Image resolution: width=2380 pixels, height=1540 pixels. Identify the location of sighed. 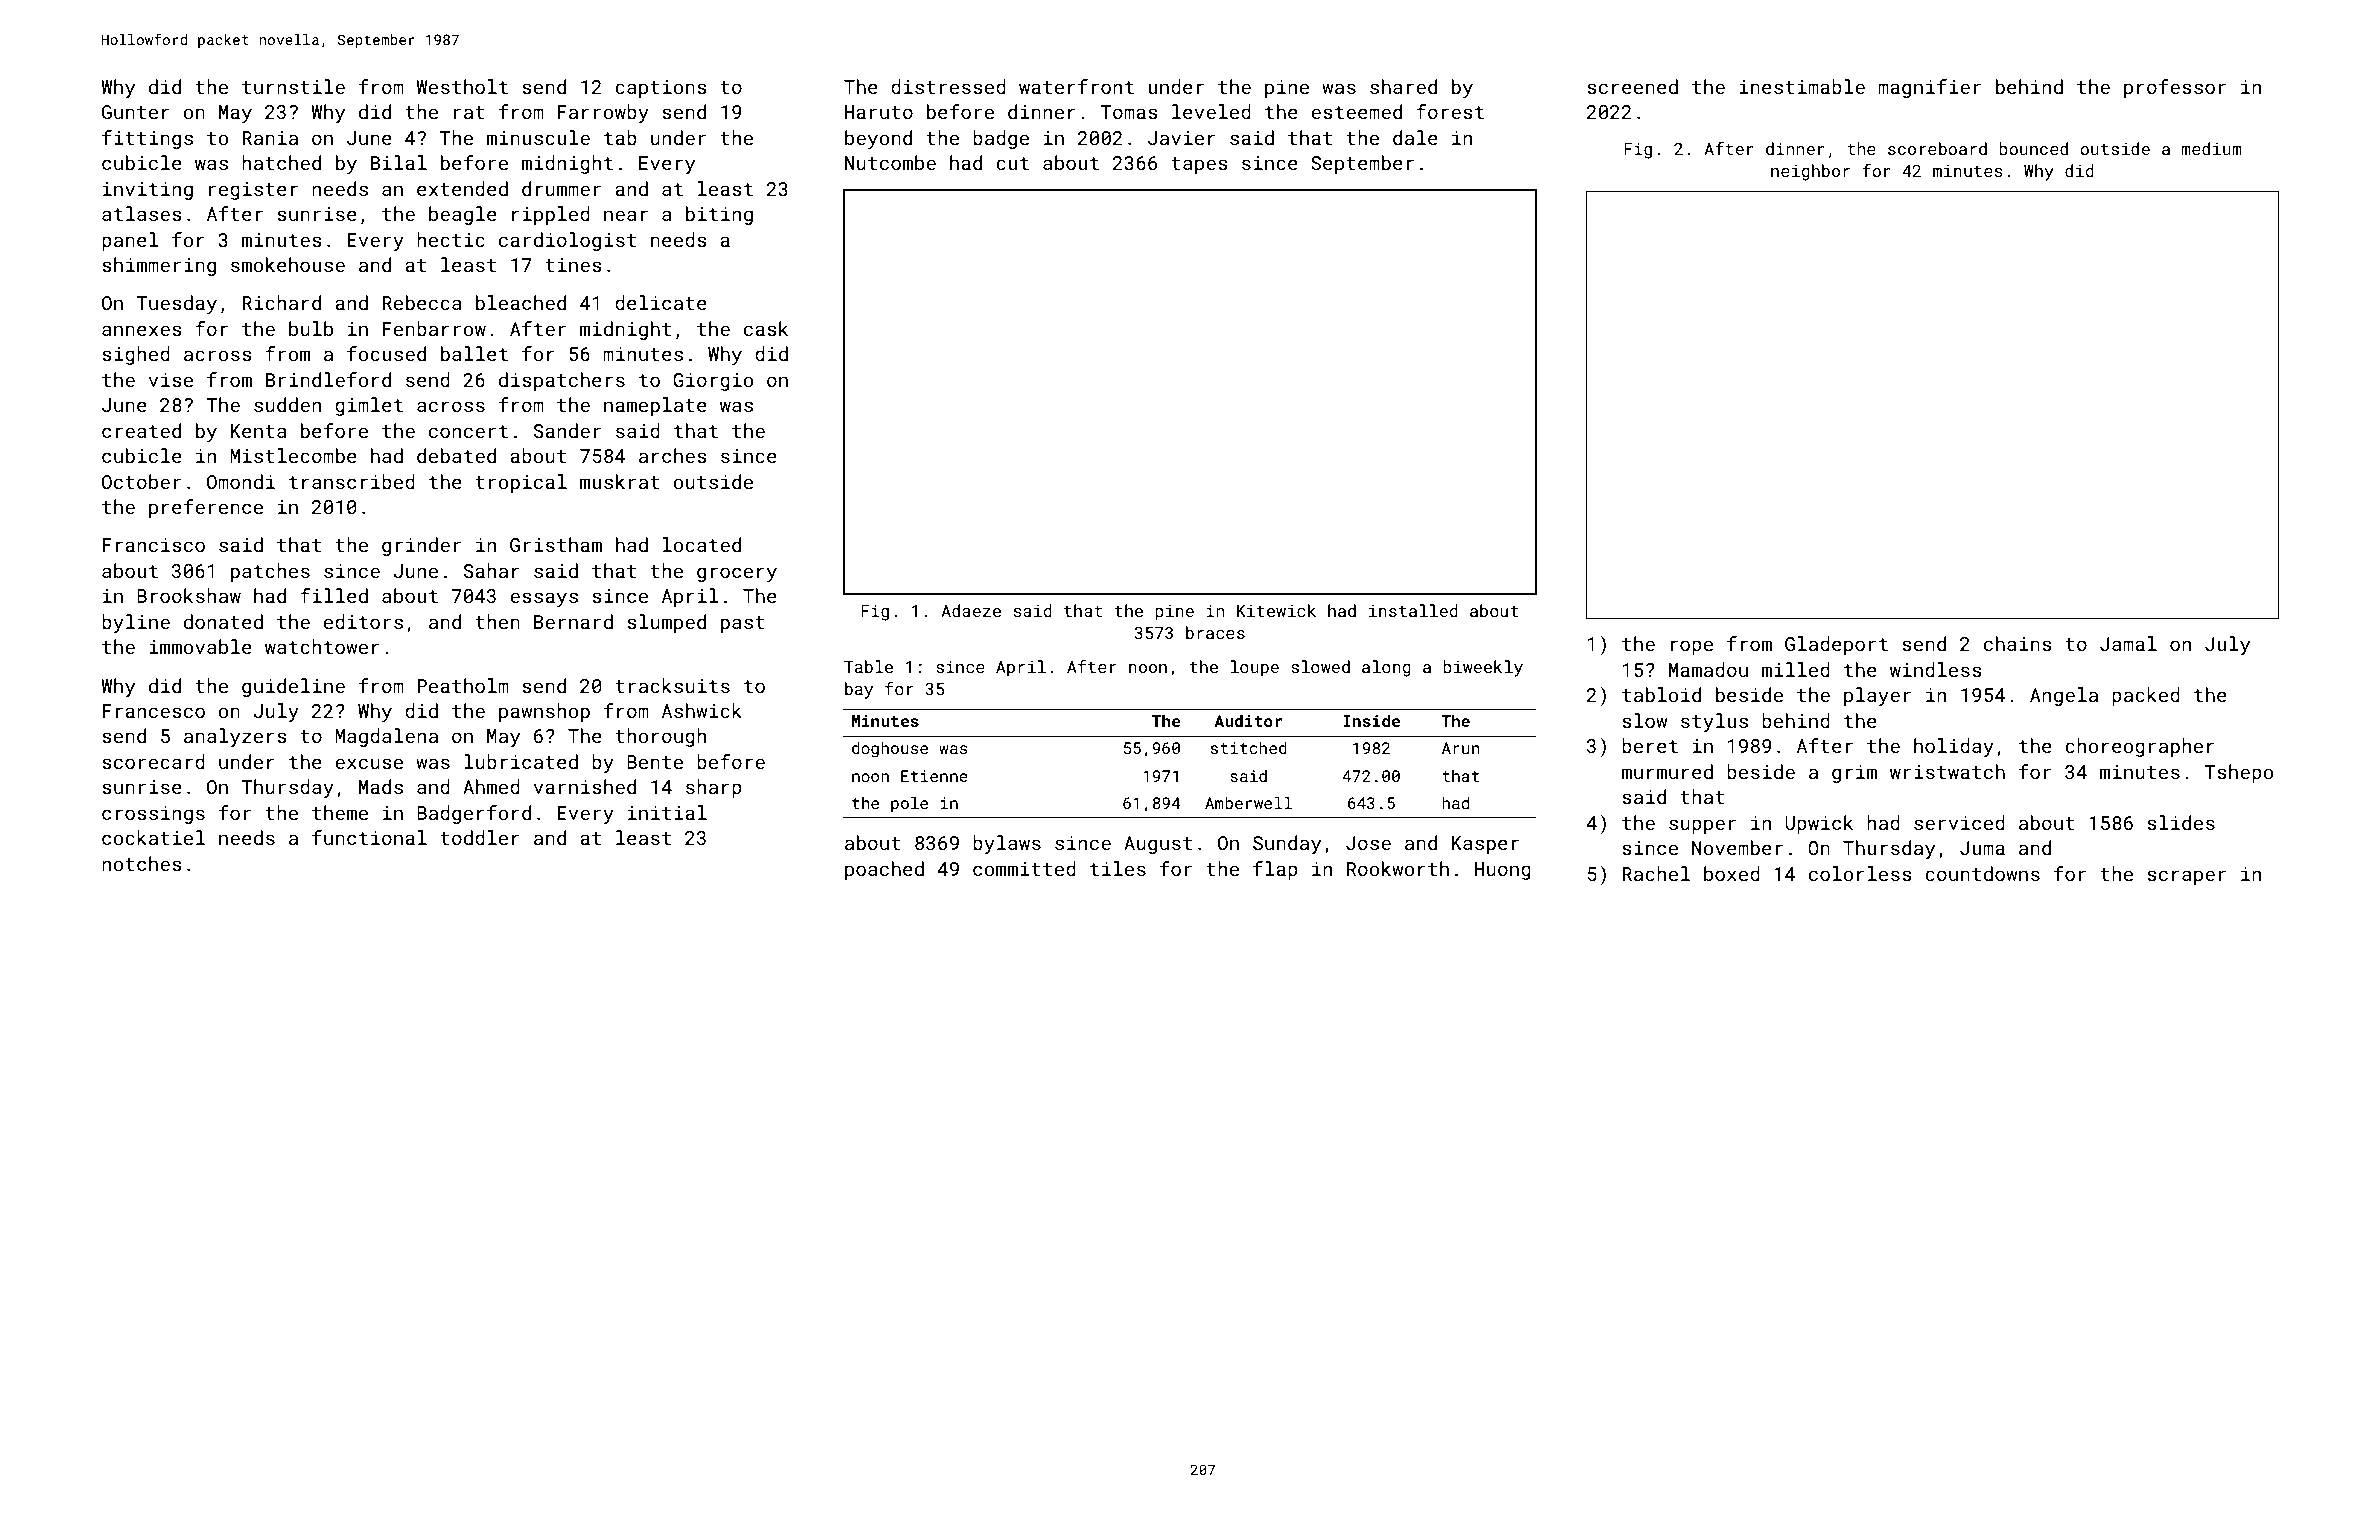
(136, 355).
